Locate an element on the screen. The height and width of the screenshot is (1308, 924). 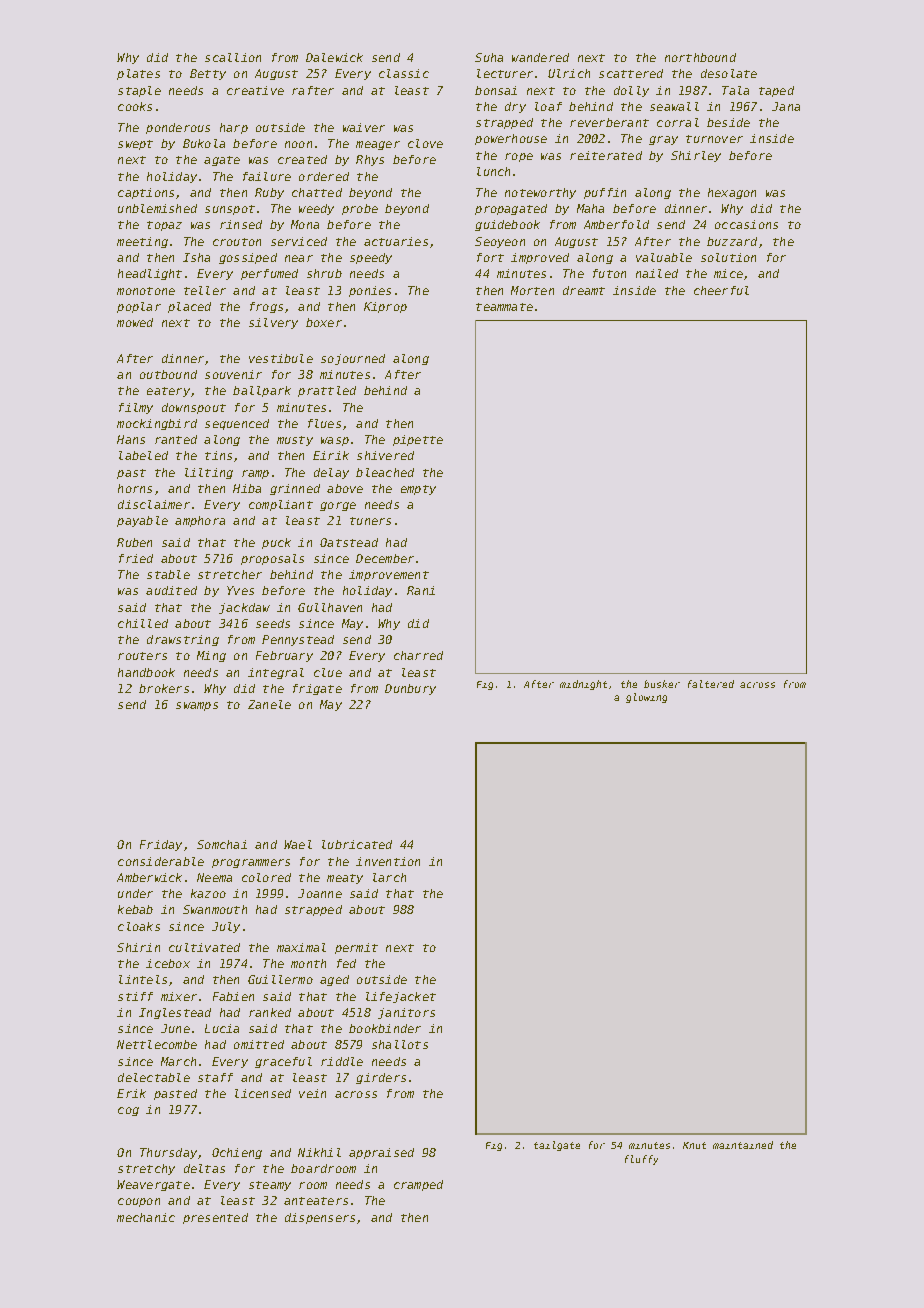
routers is located at coordinates (142, 656).
